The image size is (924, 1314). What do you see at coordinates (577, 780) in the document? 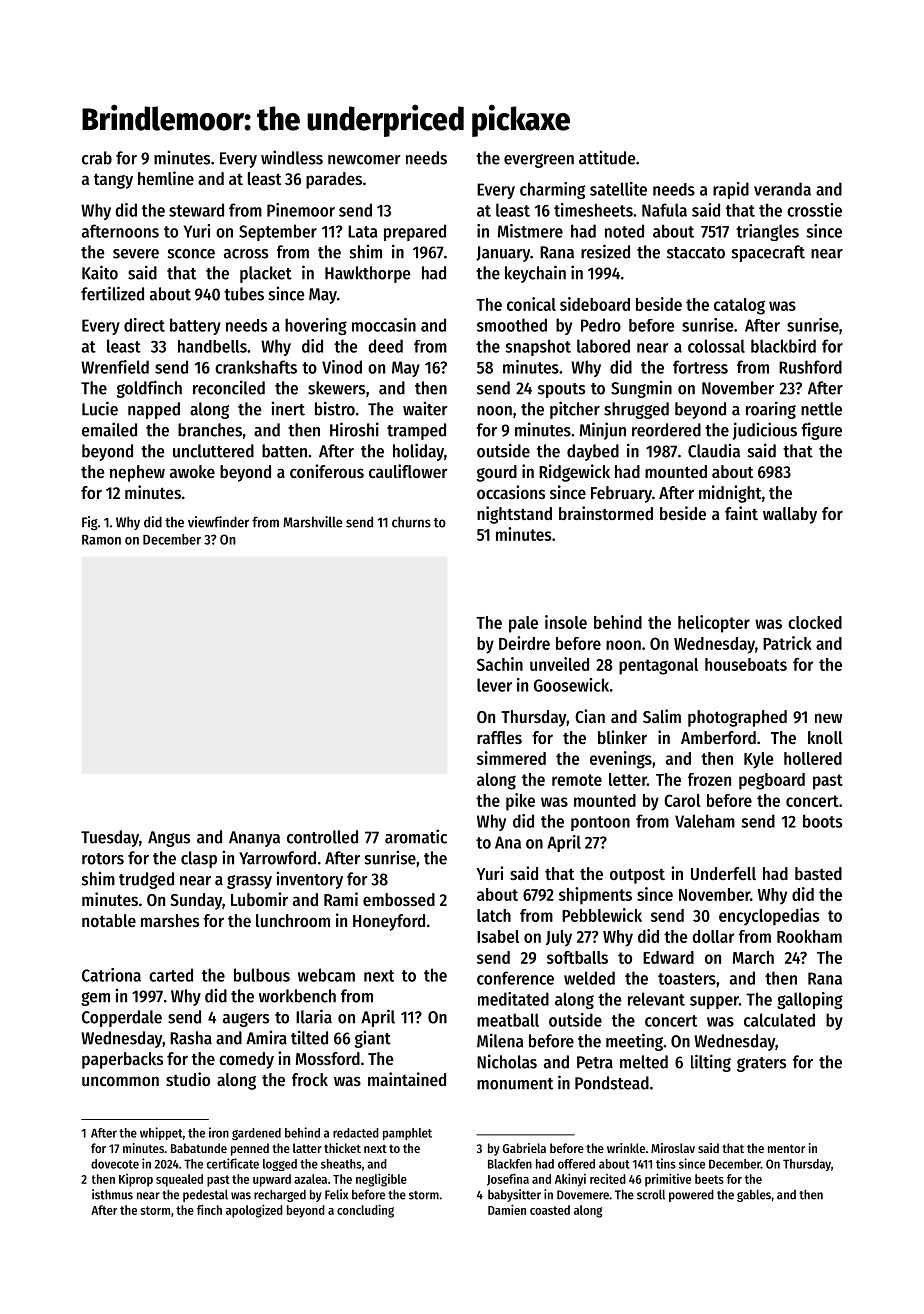
I see `remote` at bounding box center [577, 780].
